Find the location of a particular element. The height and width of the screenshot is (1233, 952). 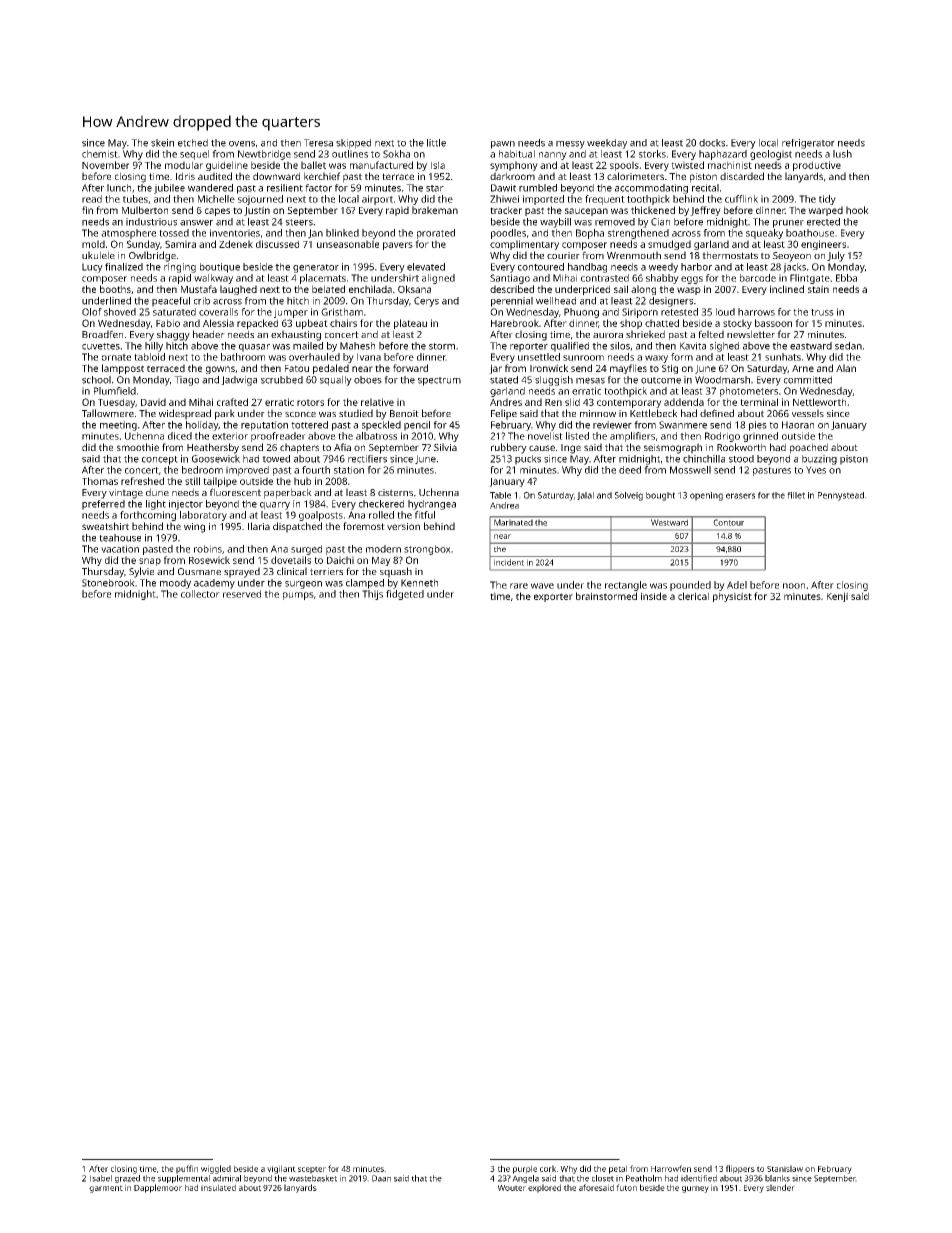

vigilant is located at coordinates (281, 1169).
